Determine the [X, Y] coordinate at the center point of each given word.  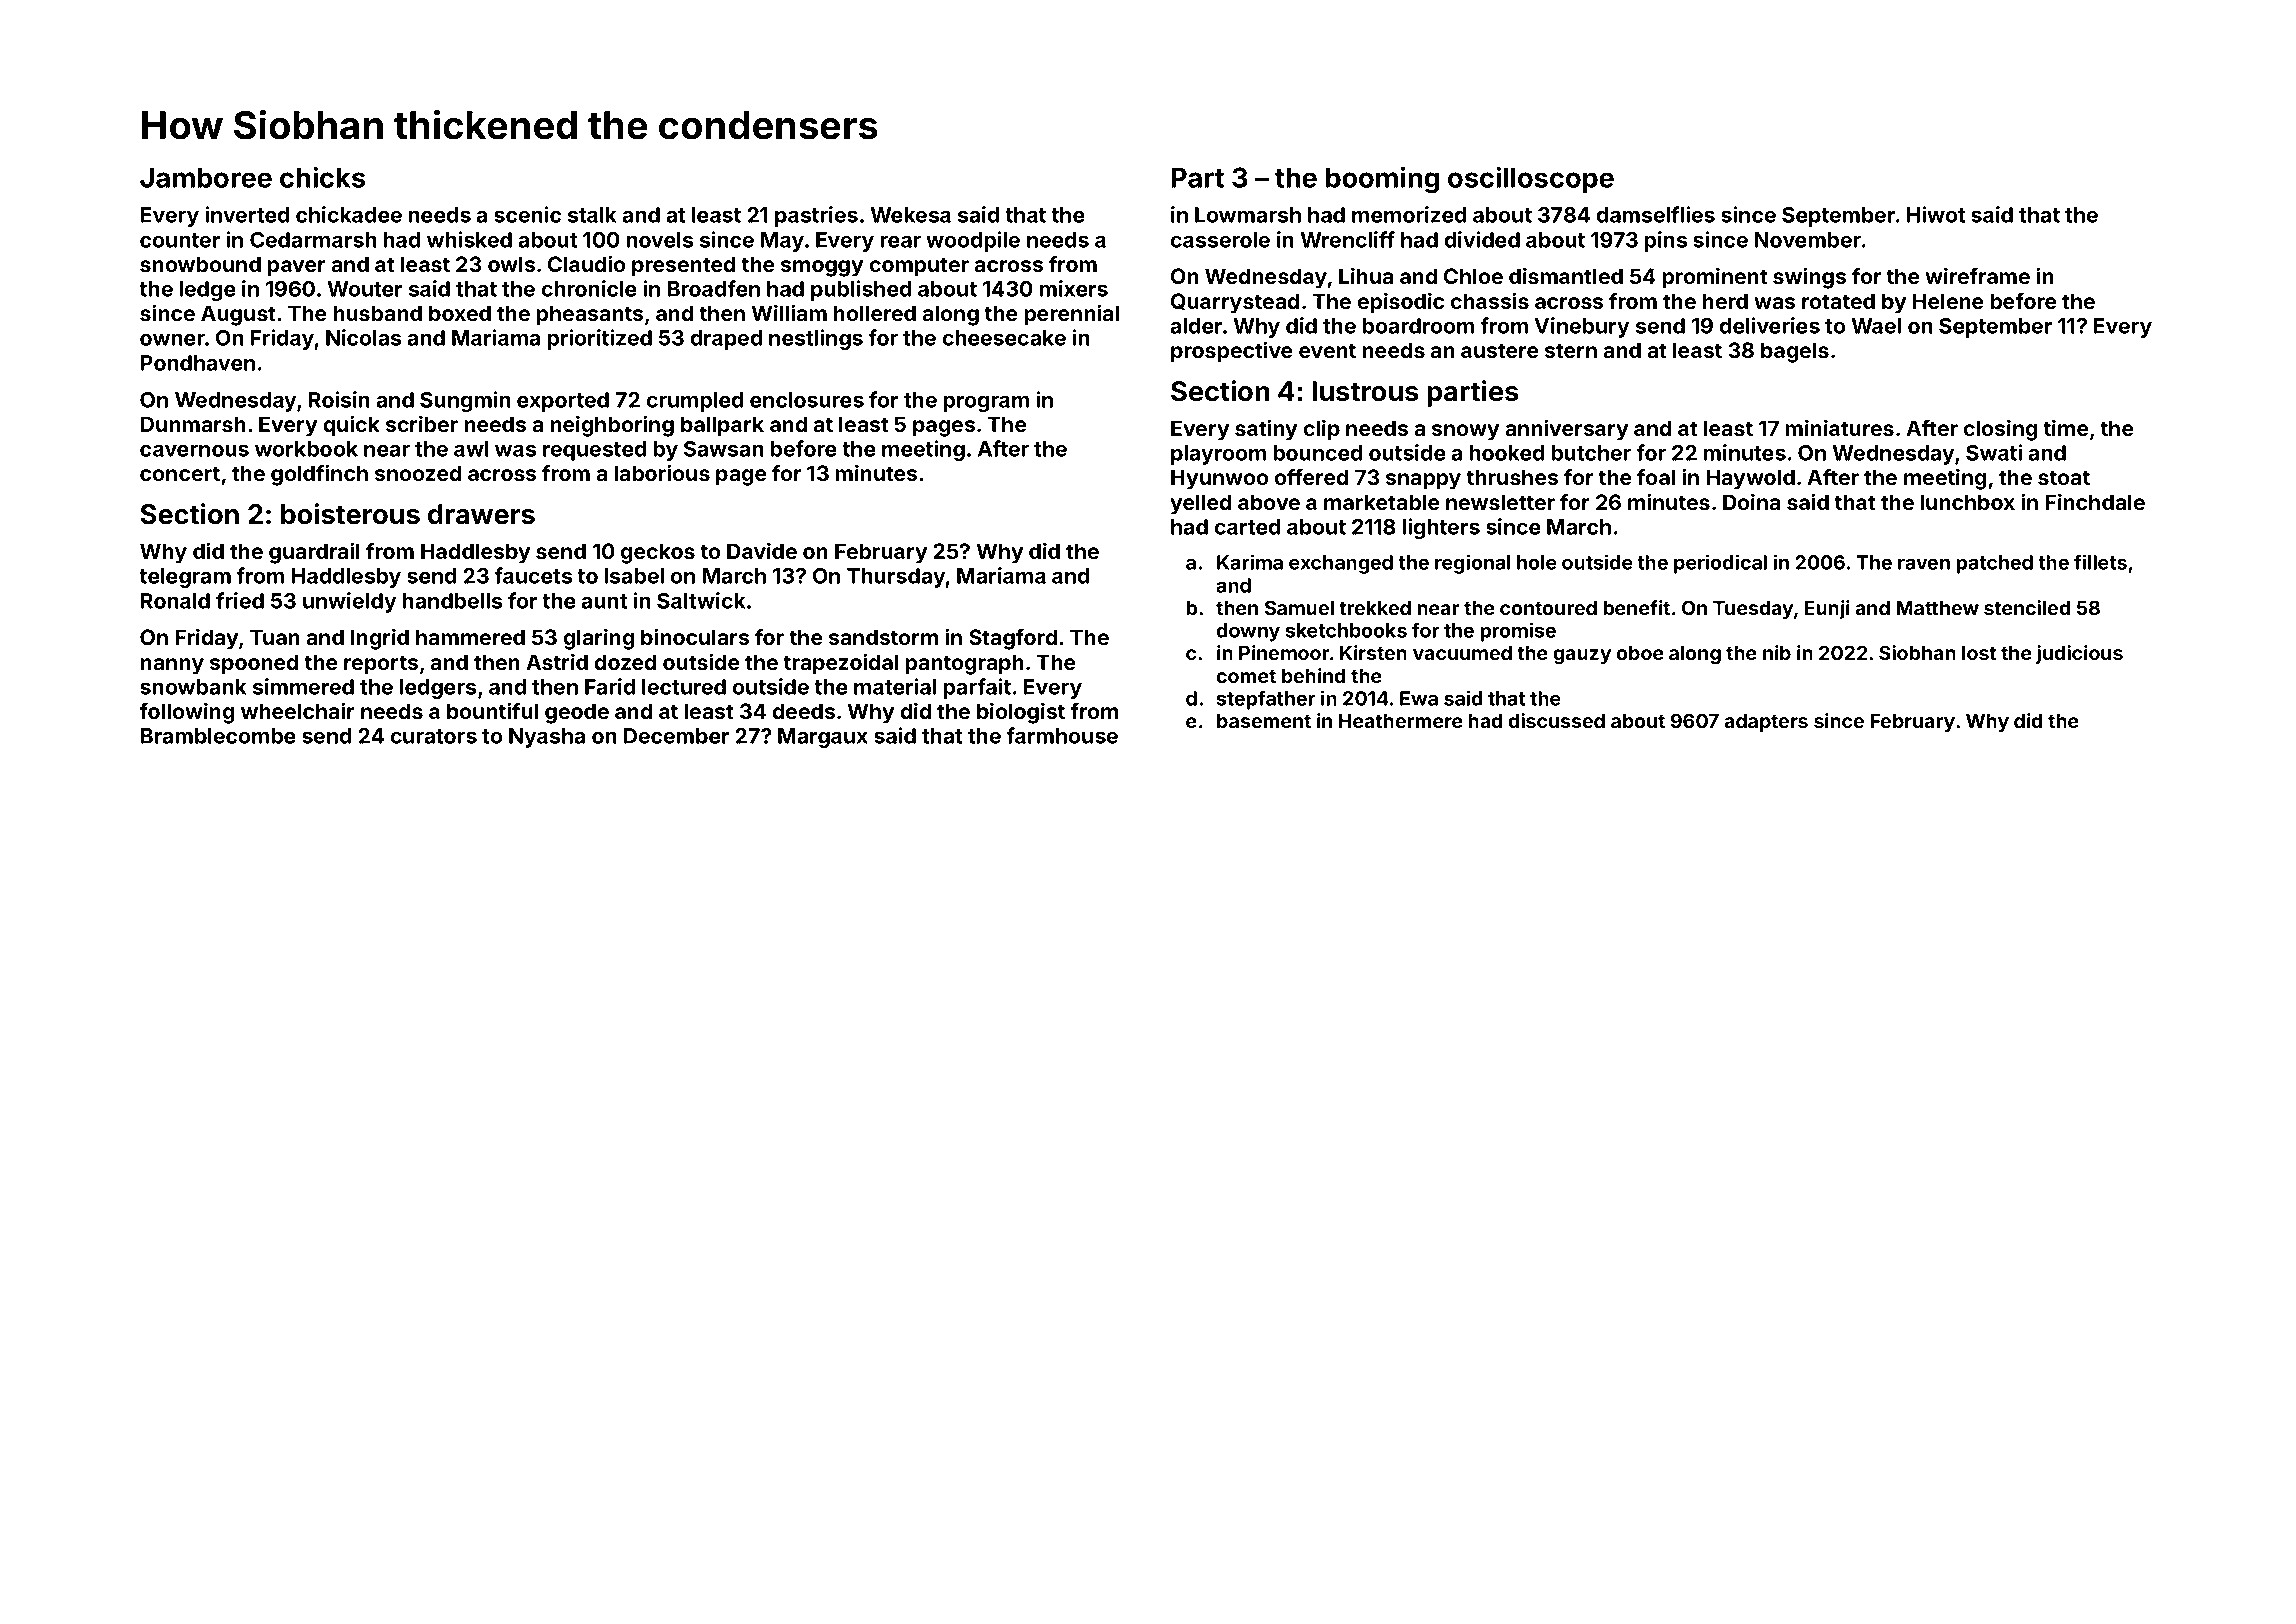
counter [180, 240]
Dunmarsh [193, 424]
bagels [1795, 352]
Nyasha [547, 738]
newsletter [1500, 502]
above [1269, 502]
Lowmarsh [1248, 215]
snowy [1465, 432]
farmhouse [1062, 735]
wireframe [1977, 276]
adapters [1766, 723]
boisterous [350, 514]
